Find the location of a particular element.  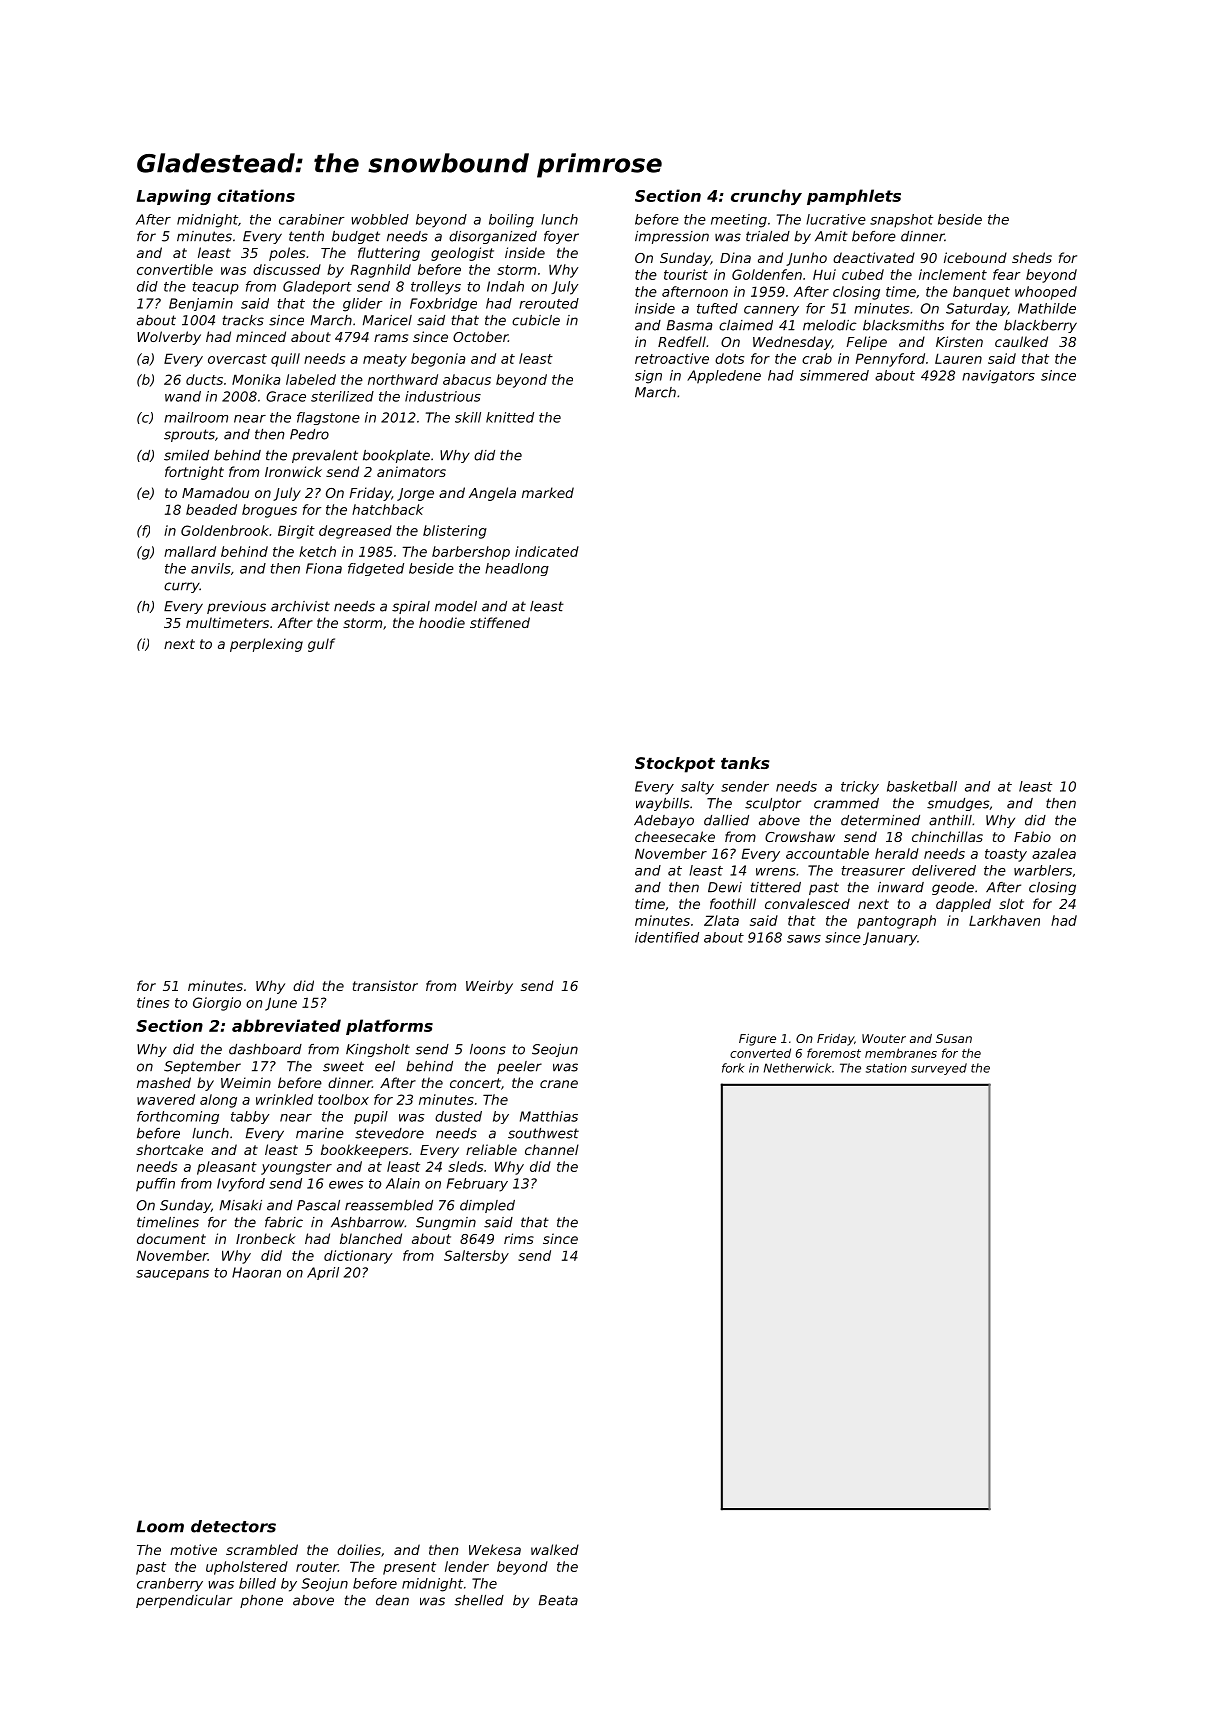

reliable is located at coordinates (491, 1149).
